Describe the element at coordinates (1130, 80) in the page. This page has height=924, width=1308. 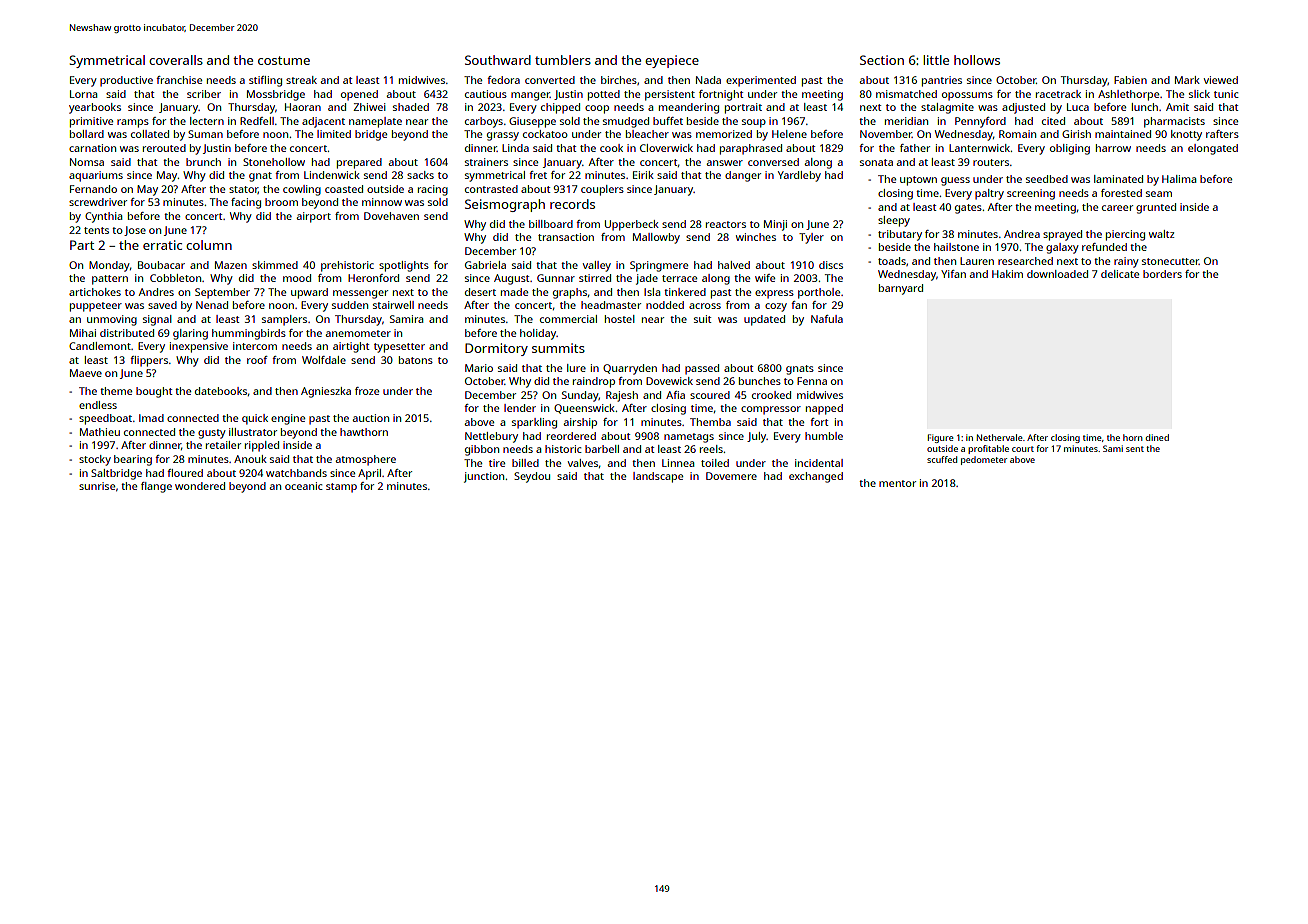
I see `Fabien` at that location.
